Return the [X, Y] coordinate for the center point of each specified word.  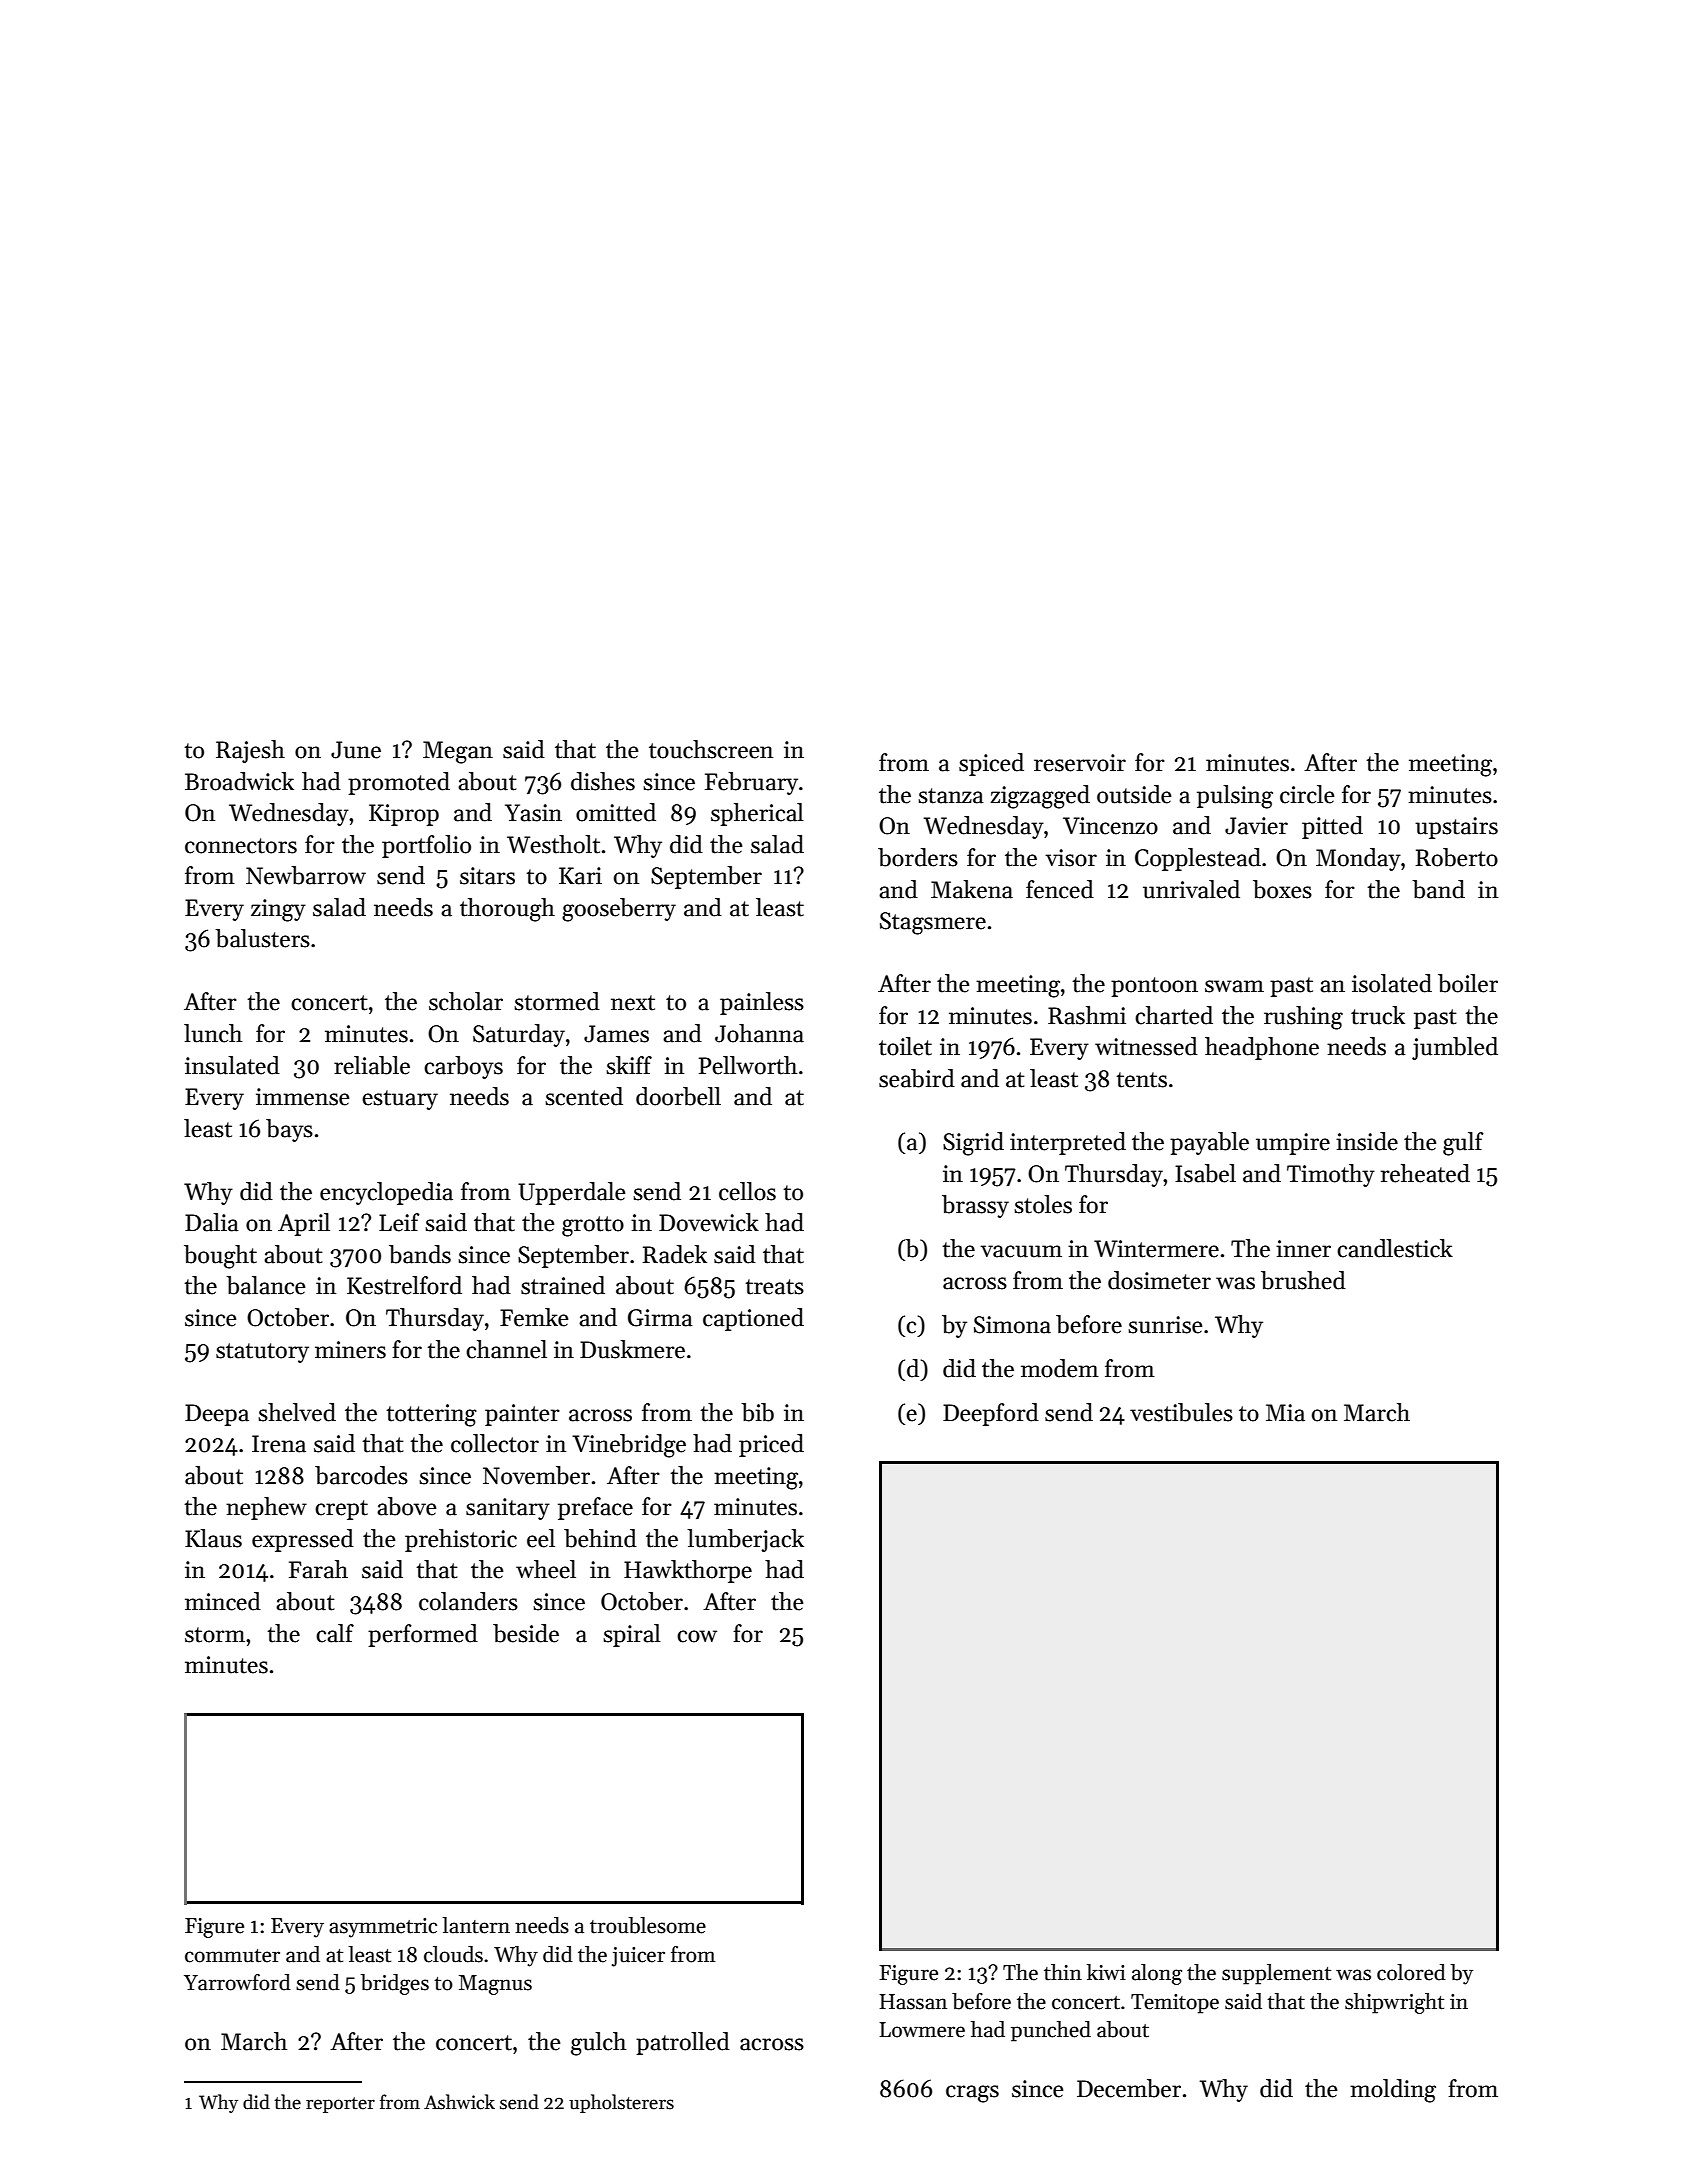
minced [223, 1601]
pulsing [1235, 797]
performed [423, 1635]
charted [1174, 1015]
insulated [232, 1065]
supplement [1276, 1974]
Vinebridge [629, 1446]
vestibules [1181, 1412]
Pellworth [748, 1065]
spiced [991, 764]
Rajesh [250, 751]
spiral [632, 1635]
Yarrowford [237, 1982]
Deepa [217, 1415]
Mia [1285, 1413]
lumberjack [745, 1540]
